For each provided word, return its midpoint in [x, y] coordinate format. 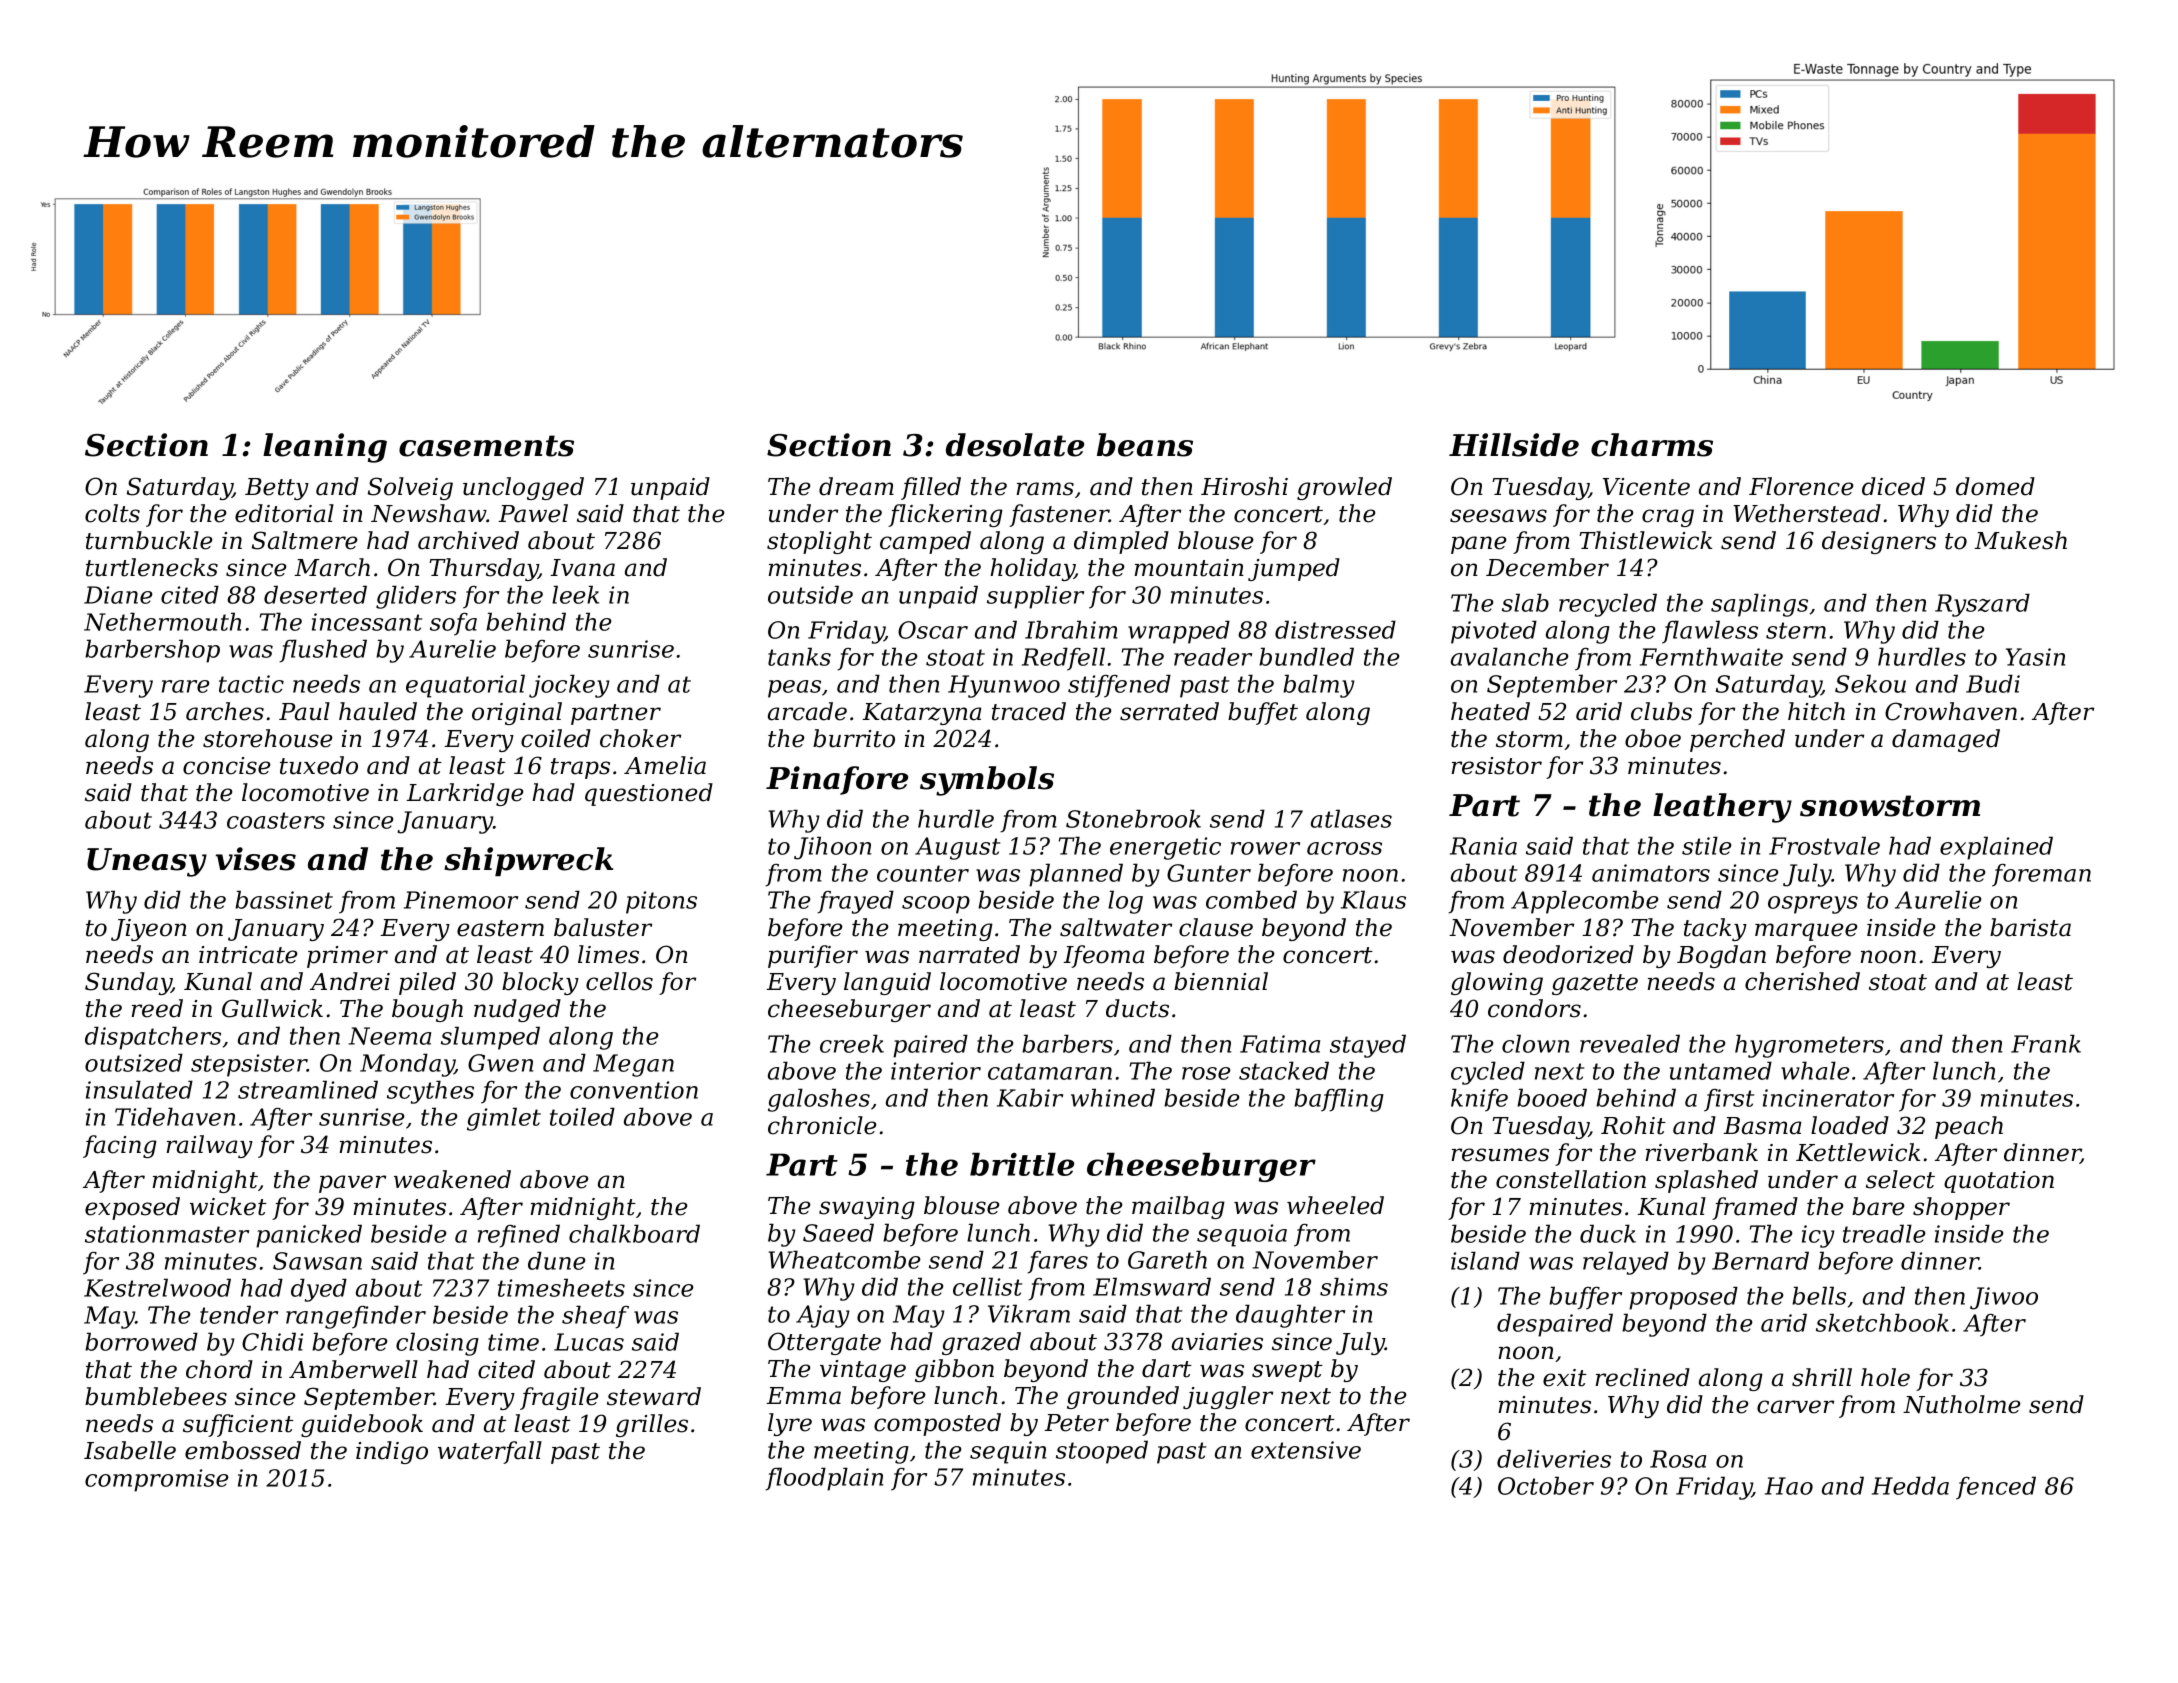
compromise [157, 1480]
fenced [1996, 1488]
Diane [118, 595]
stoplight [819, 542]
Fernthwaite [1711, 656]
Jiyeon [149, 930]
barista [2030, 927]
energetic [1165, 848]
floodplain [824, 1479]
